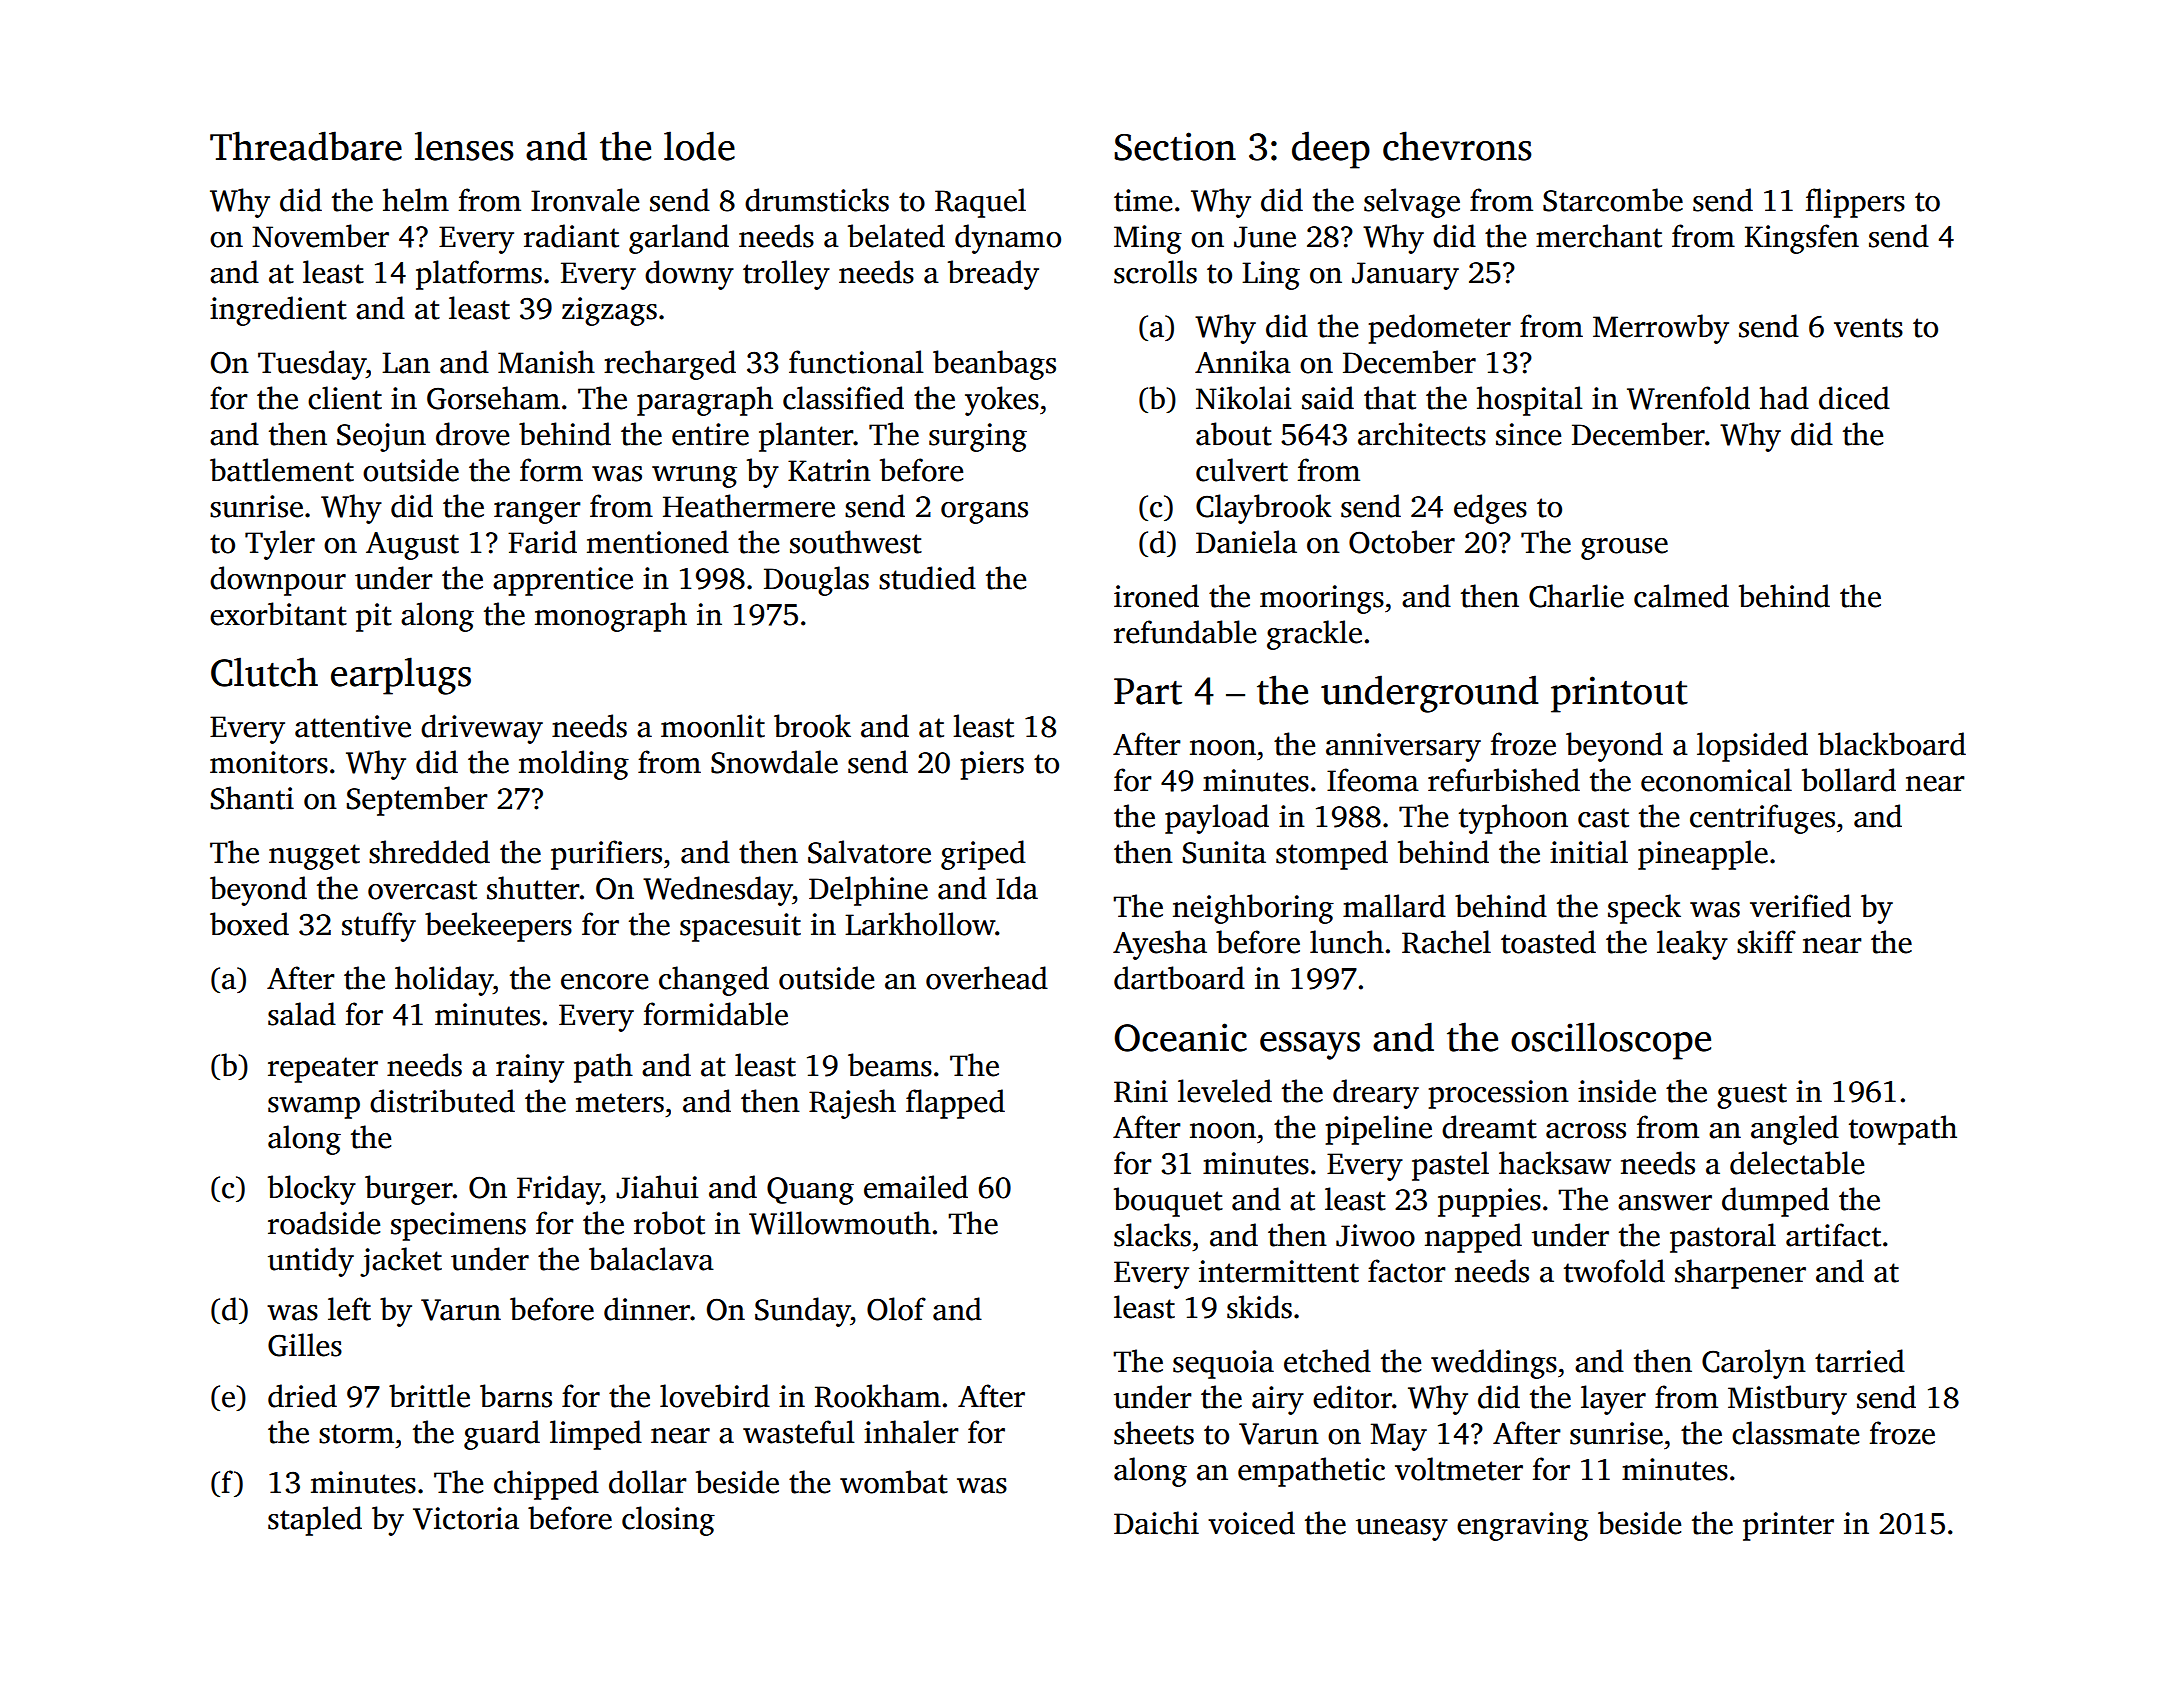  I want to click on stapled, so click(315, 1521).
